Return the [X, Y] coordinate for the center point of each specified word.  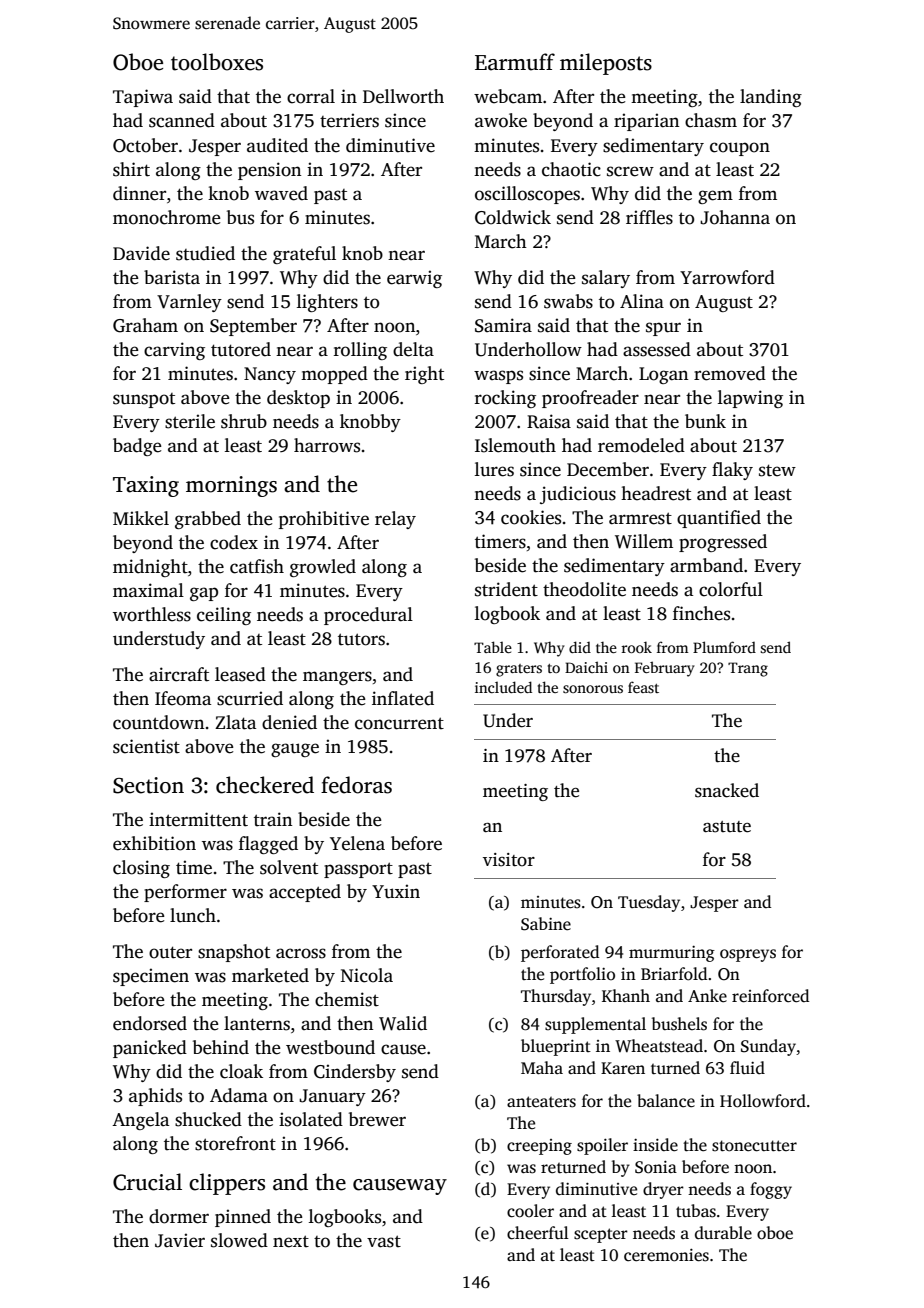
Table [493, 647]
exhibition [154, 843]
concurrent [399, 723]
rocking [505, 399]
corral [311, 96]
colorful [731, 589]
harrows [327, 445]
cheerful [538, 1233]
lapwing [750, 399]
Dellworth [403, 96]
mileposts [606, 64]
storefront [235, 1143]
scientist [146, 746]
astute [727, 827]
